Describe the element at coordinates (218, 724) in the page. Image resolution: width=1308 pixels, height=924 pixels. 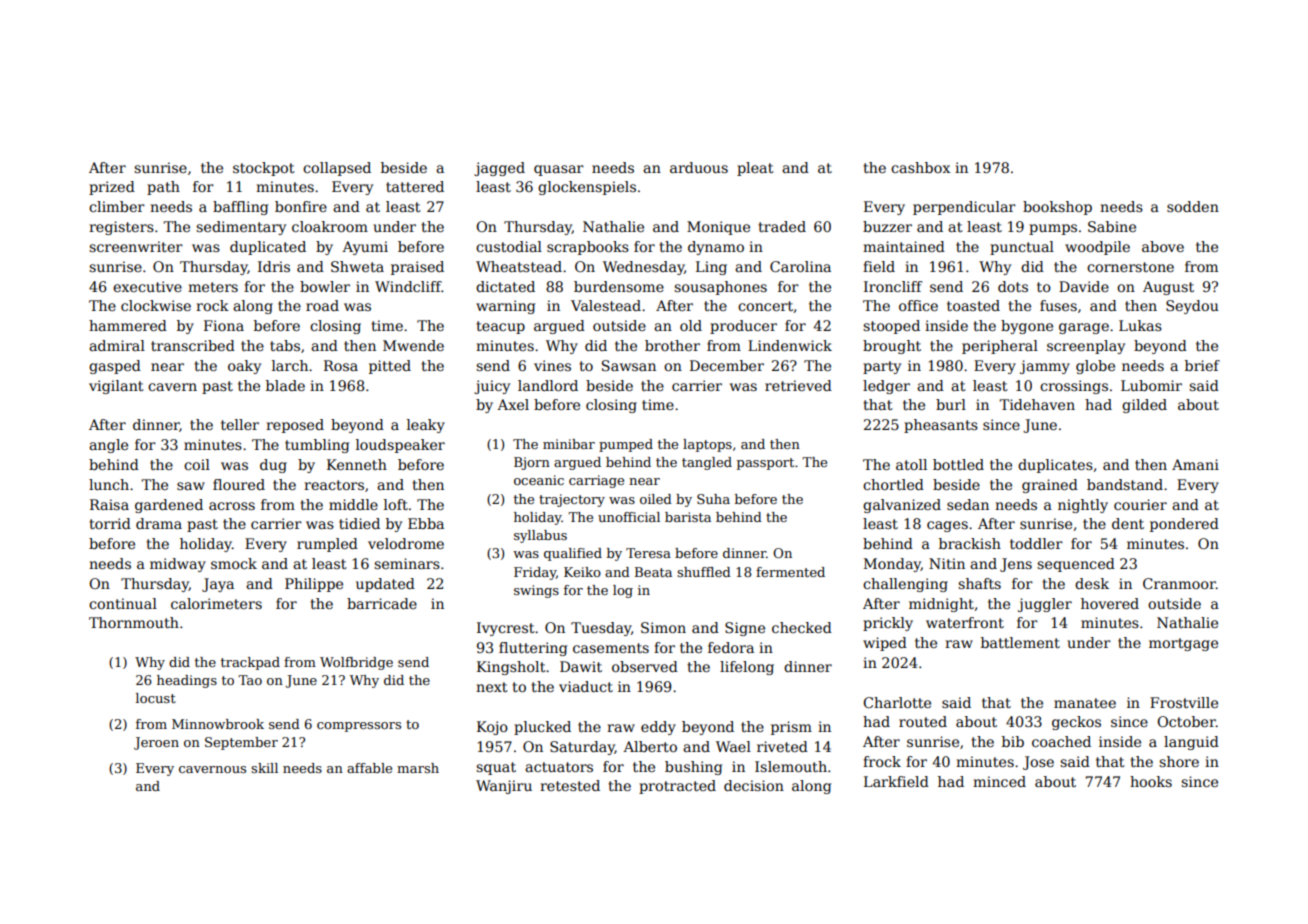
I see `Minnowbrook` at that location.
